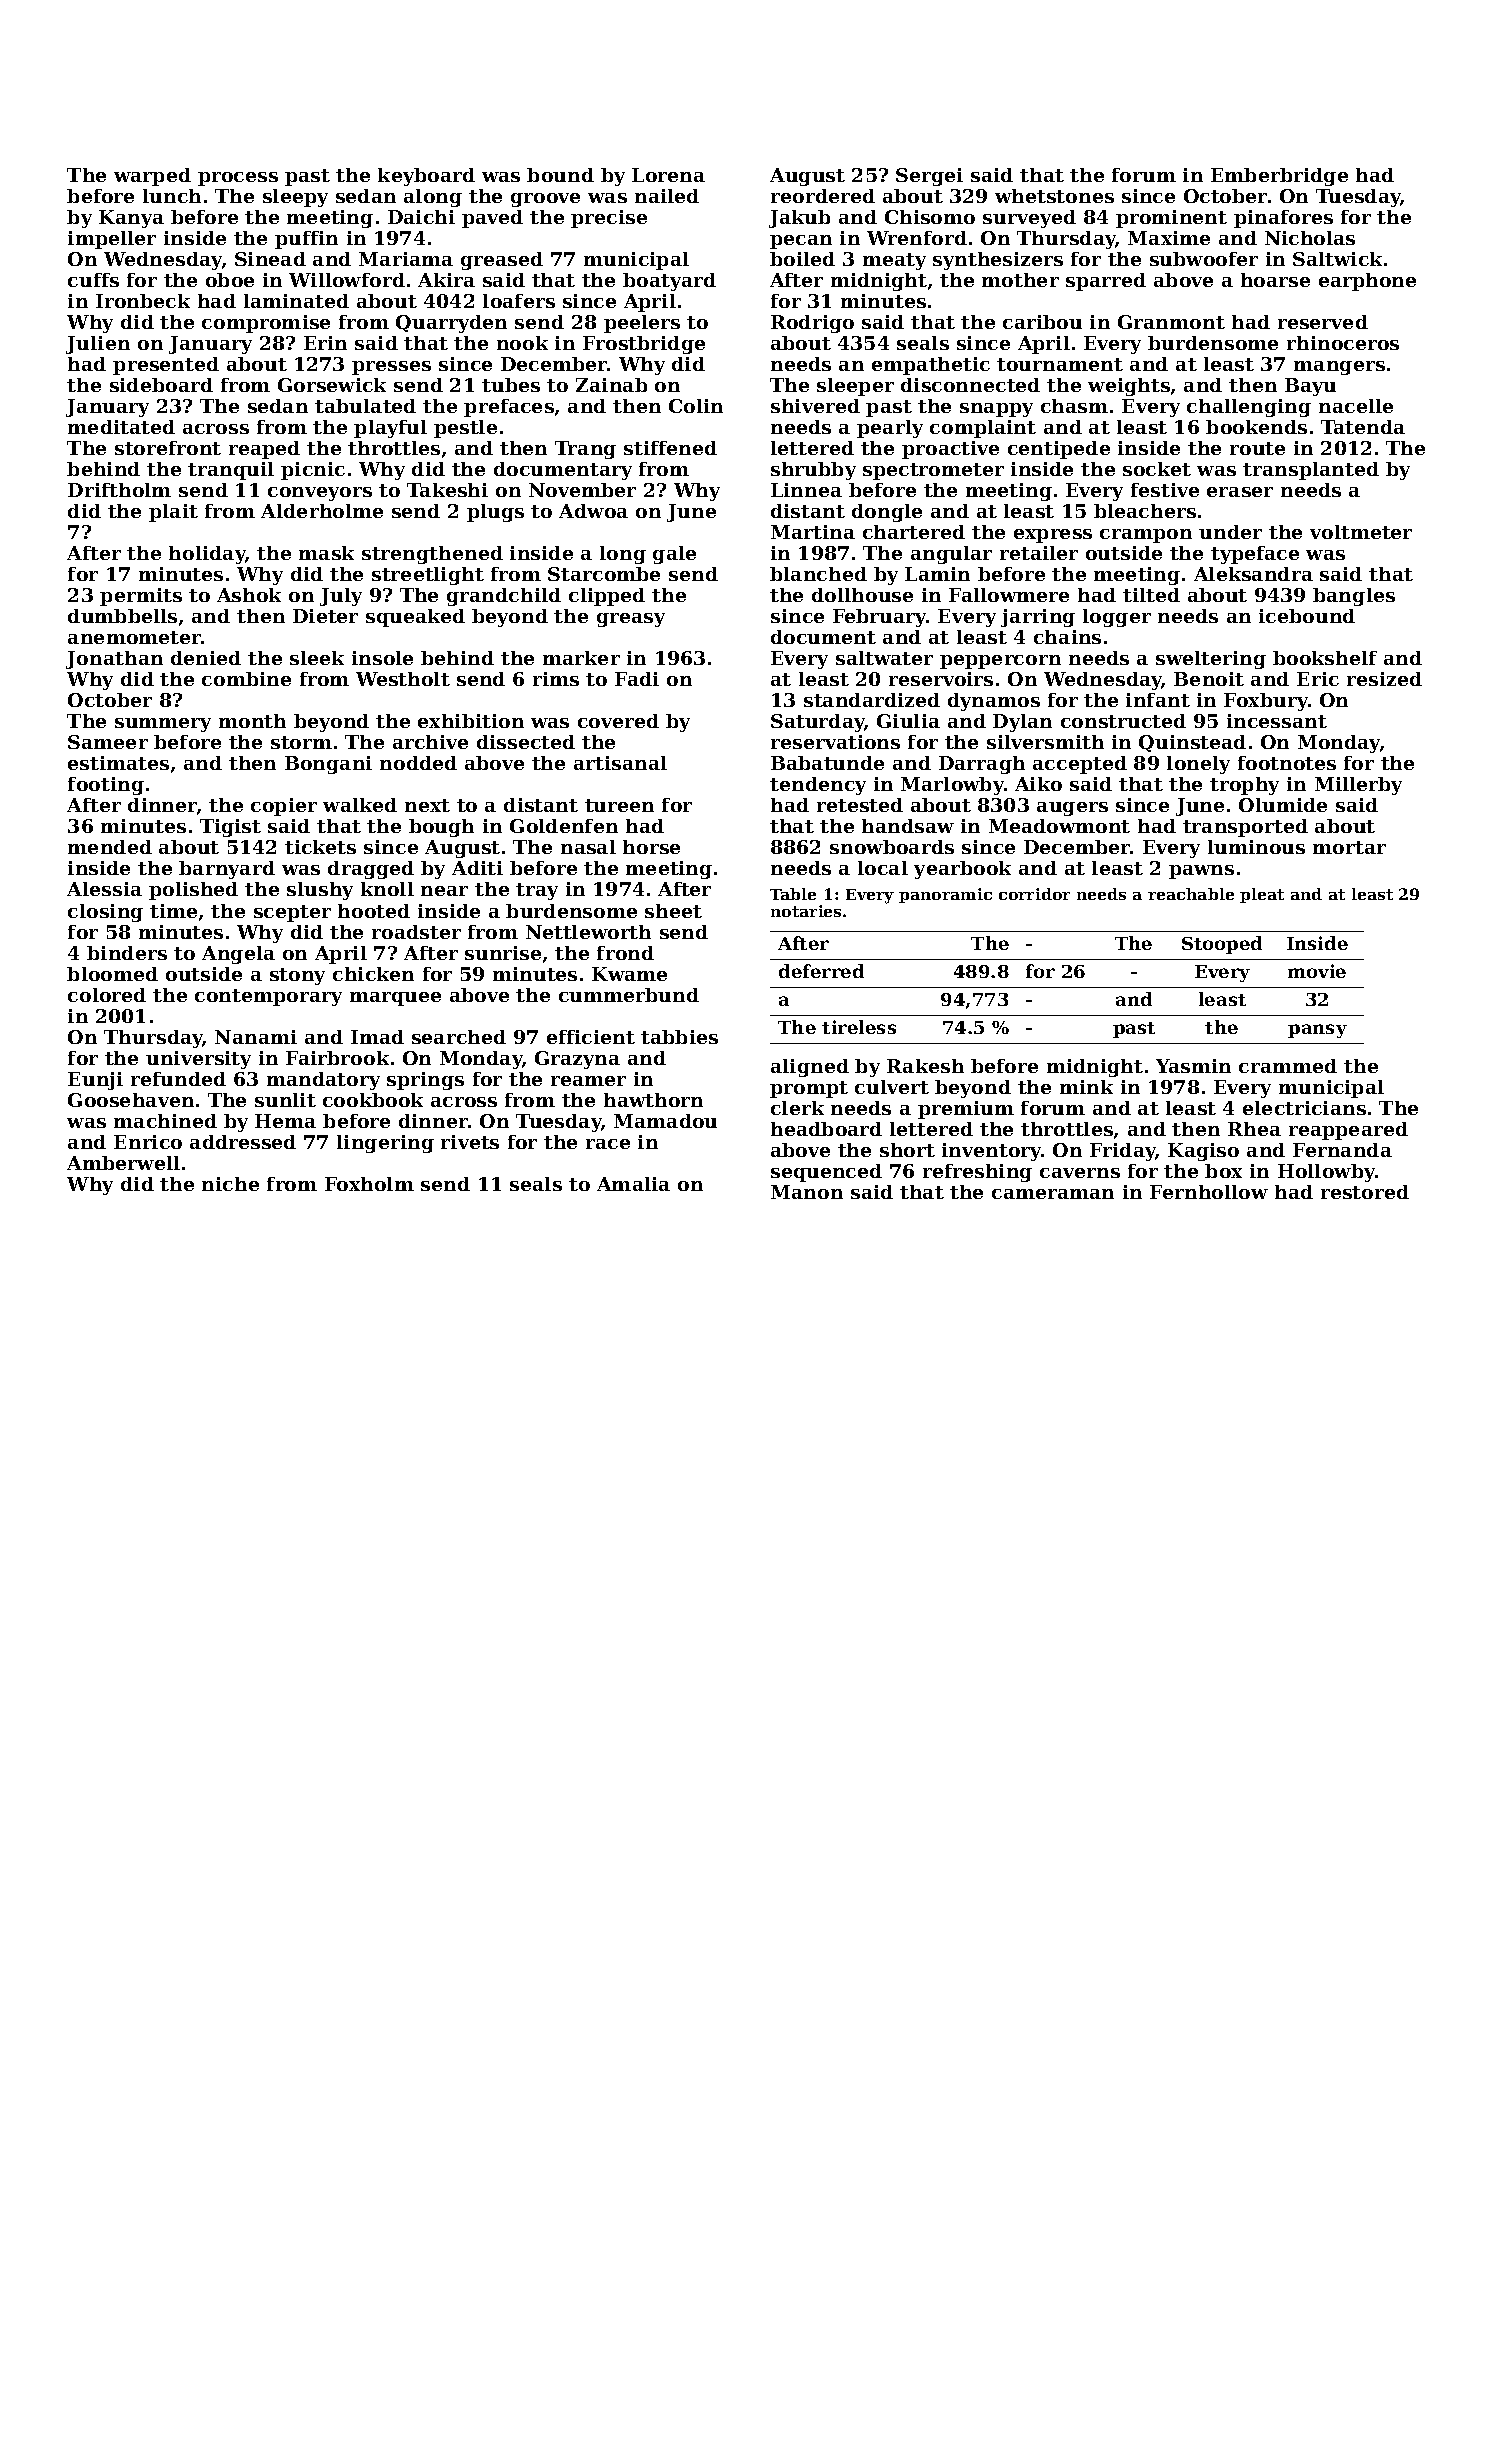 This screenshot has width=1496, height=2464. What do you see at coordinates (629, 974) in the screenshot?
I see `Kwame` at bounding box center [629, 974].
